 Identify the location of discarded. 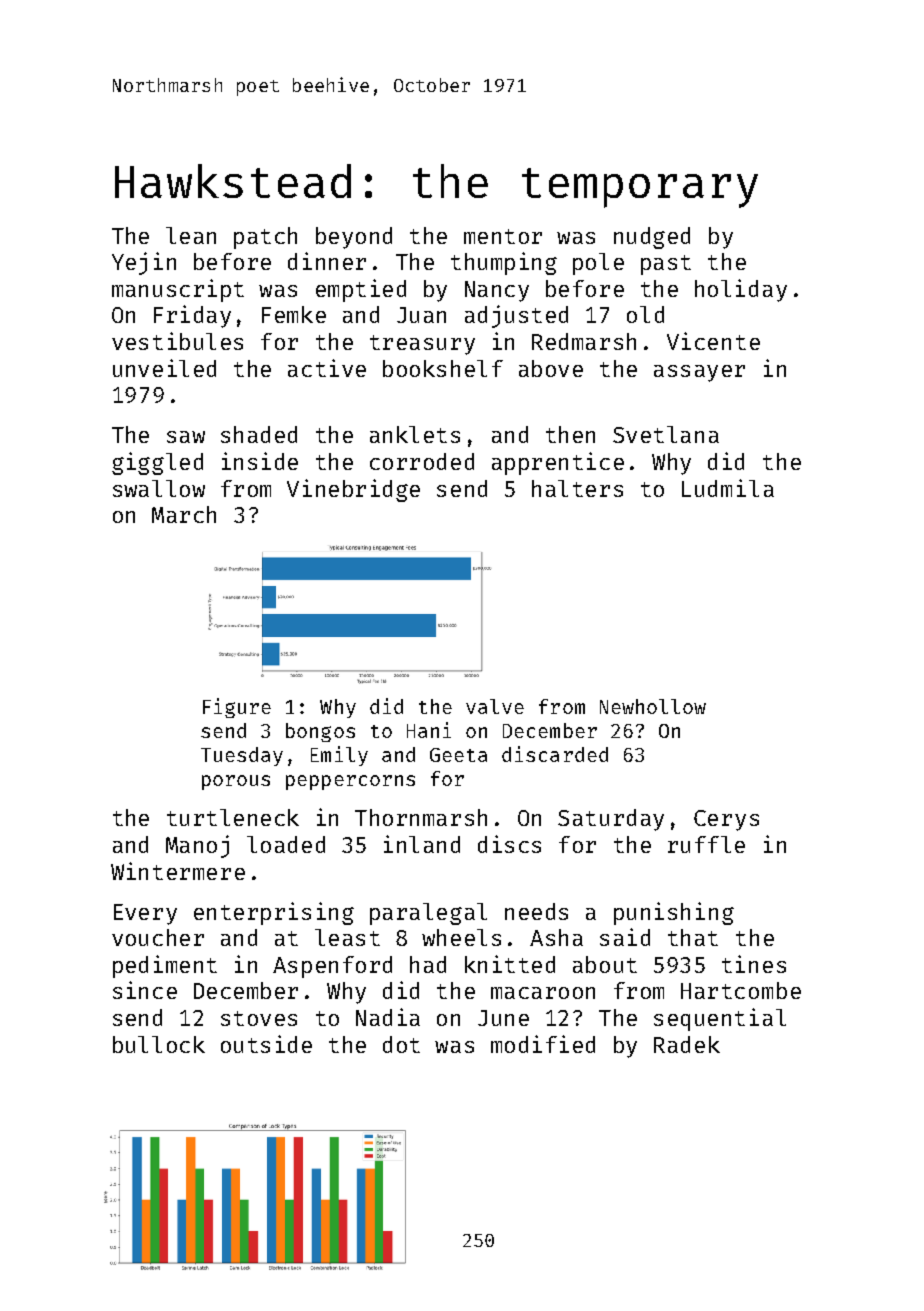
(555, 754).
